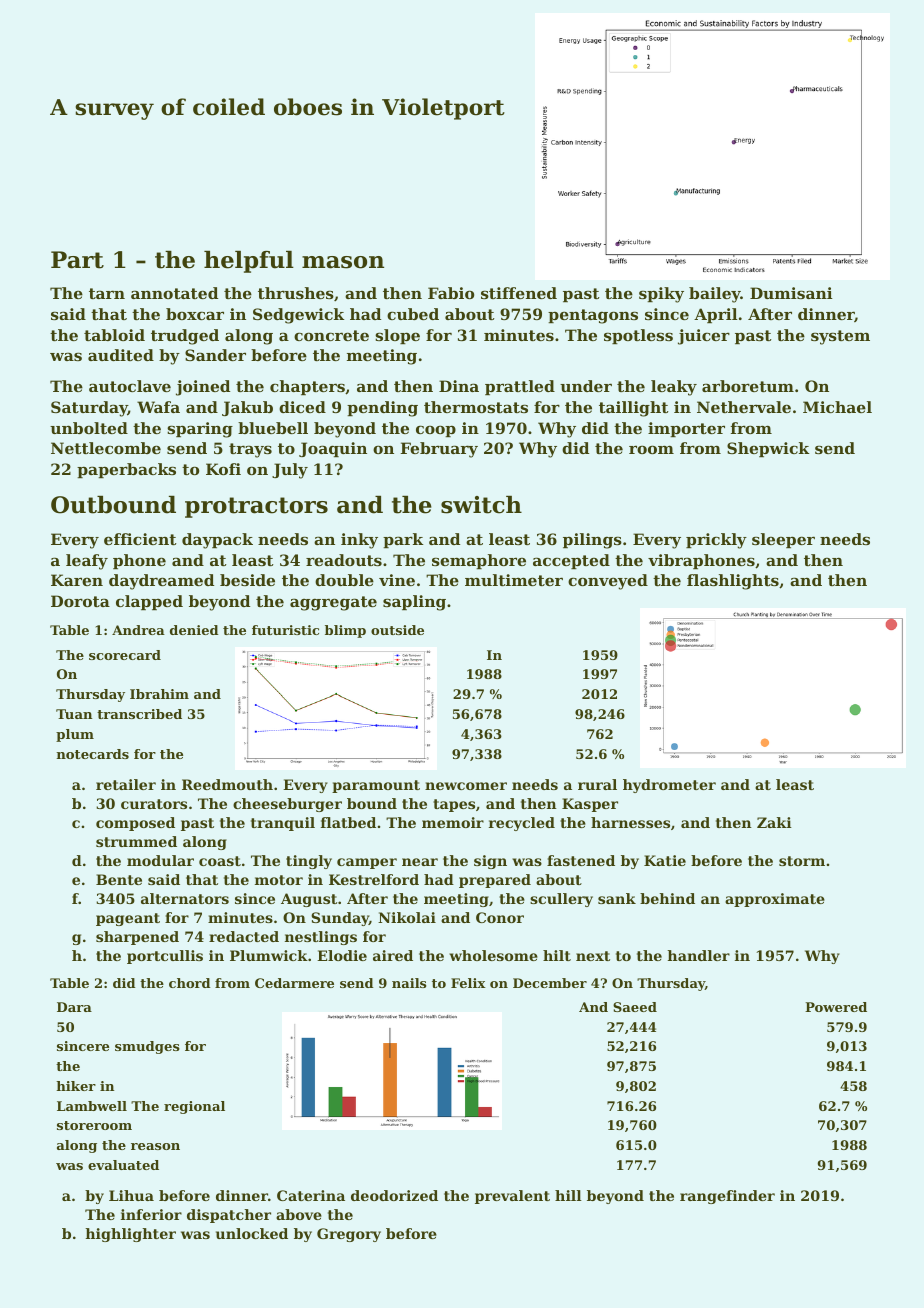 The height and width of the screenshot is (1308, 924). Describe the element at coordinates (131, 1195) in the screenshot. I see `Lihua` at that location.
